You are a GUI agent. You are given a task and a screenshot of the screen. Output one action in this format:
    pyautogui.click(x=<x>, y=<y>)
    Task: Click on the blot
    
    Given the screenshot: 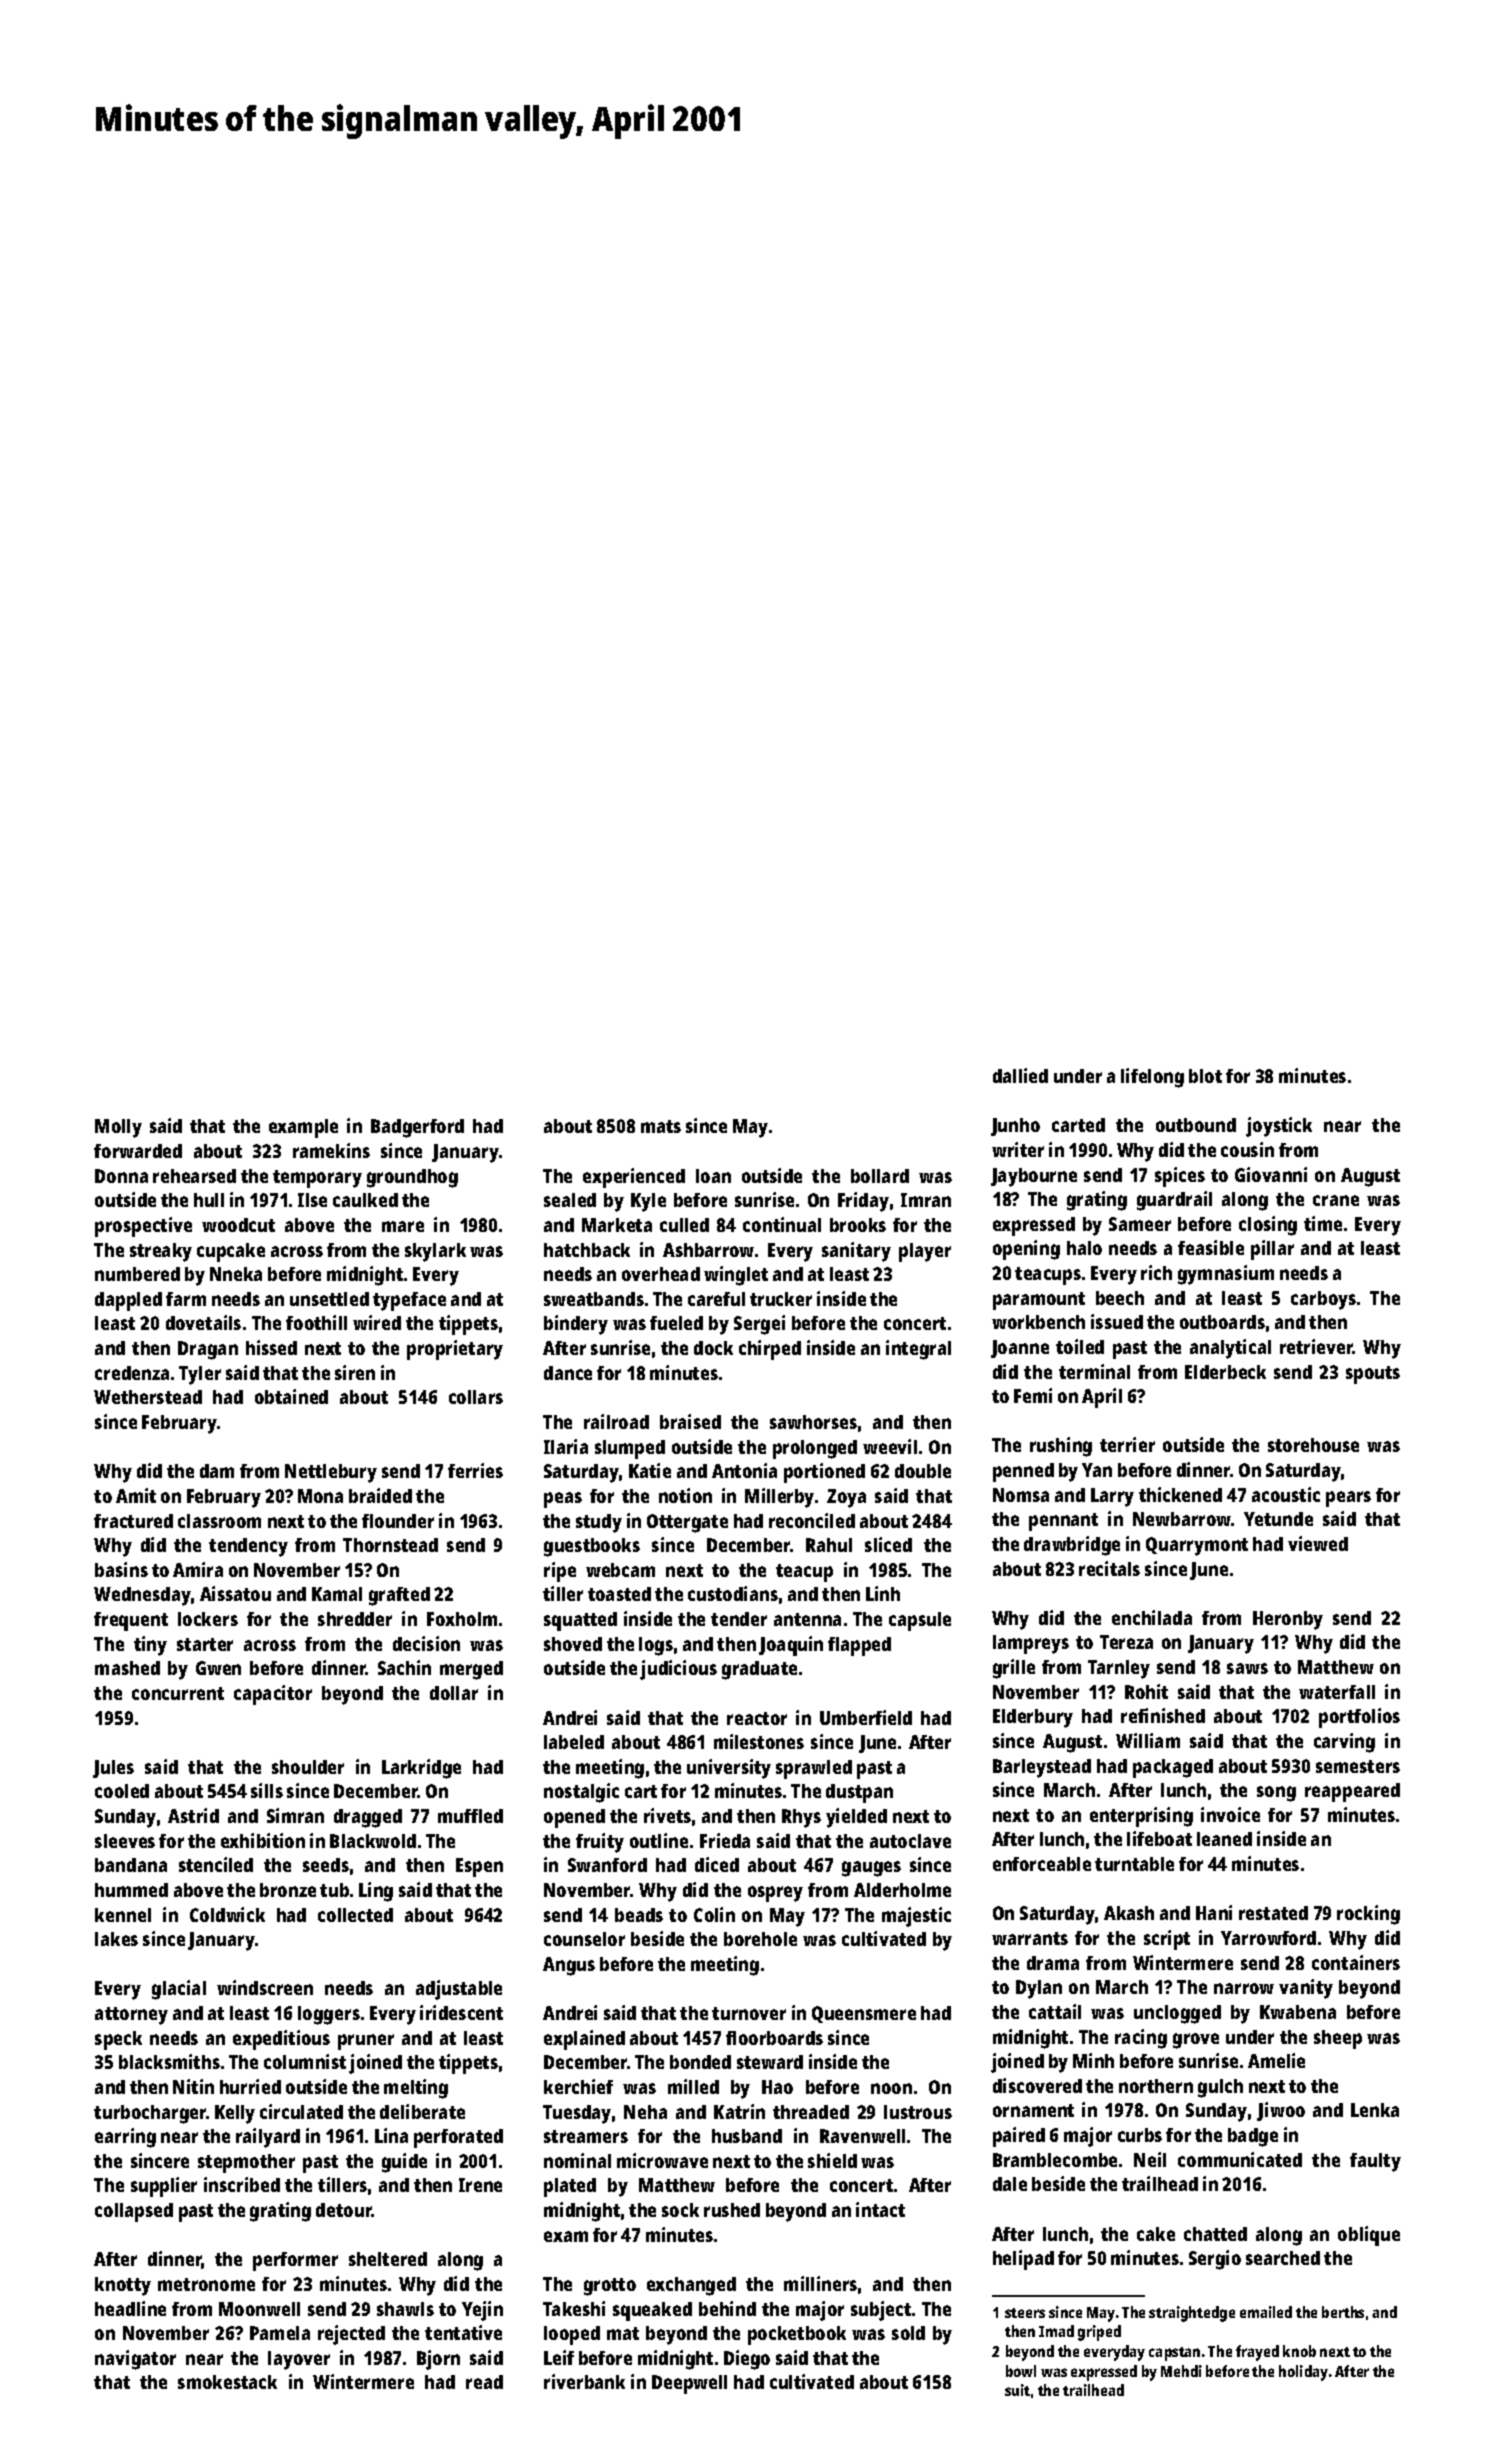 What is the action you would take?
    pyautogui.click(x=1205, y=1076)
